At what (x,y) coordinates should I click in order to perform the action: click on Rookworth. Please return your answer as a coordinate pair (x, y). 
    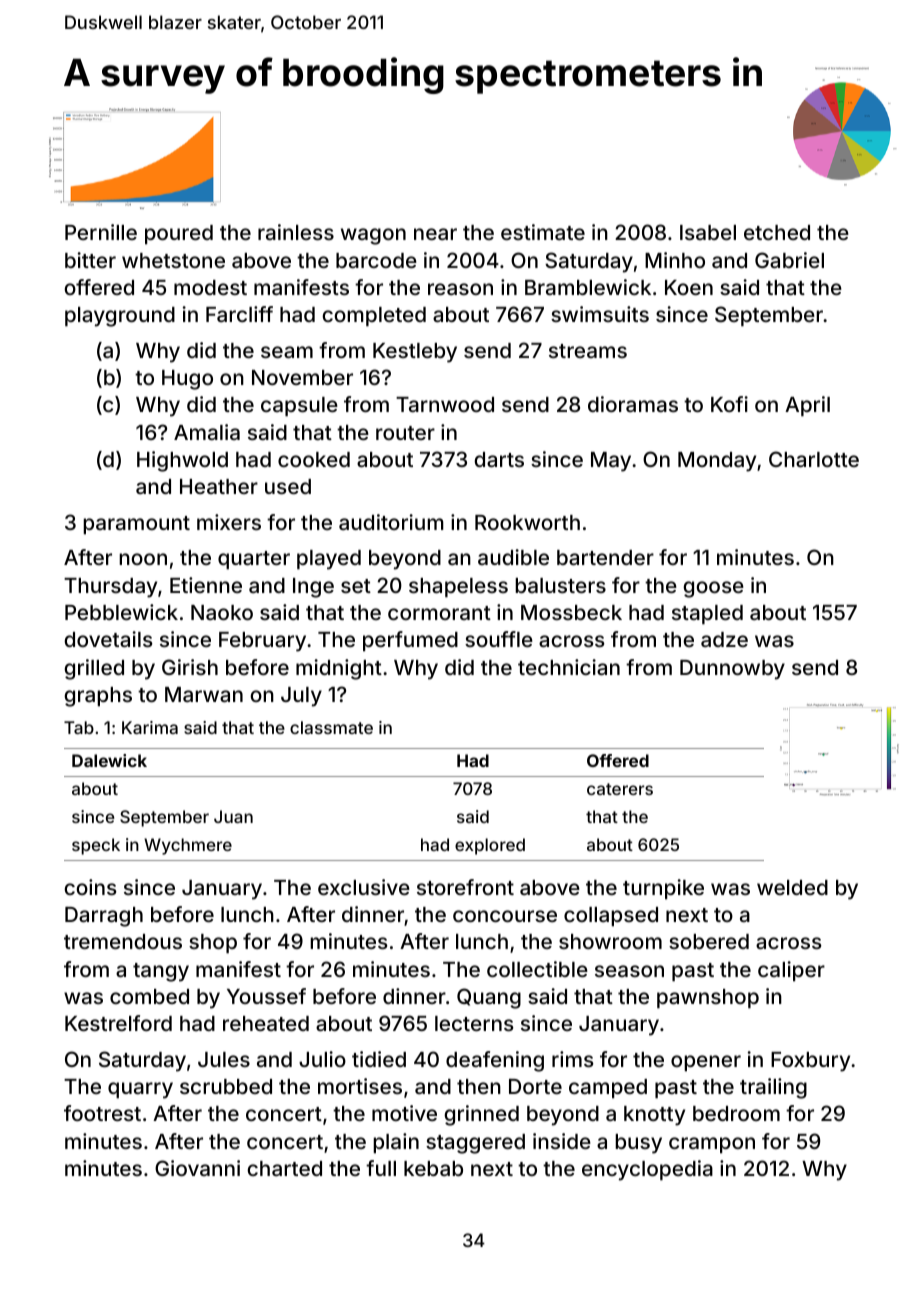
    Looking at the image, I should click on (527, 522).
